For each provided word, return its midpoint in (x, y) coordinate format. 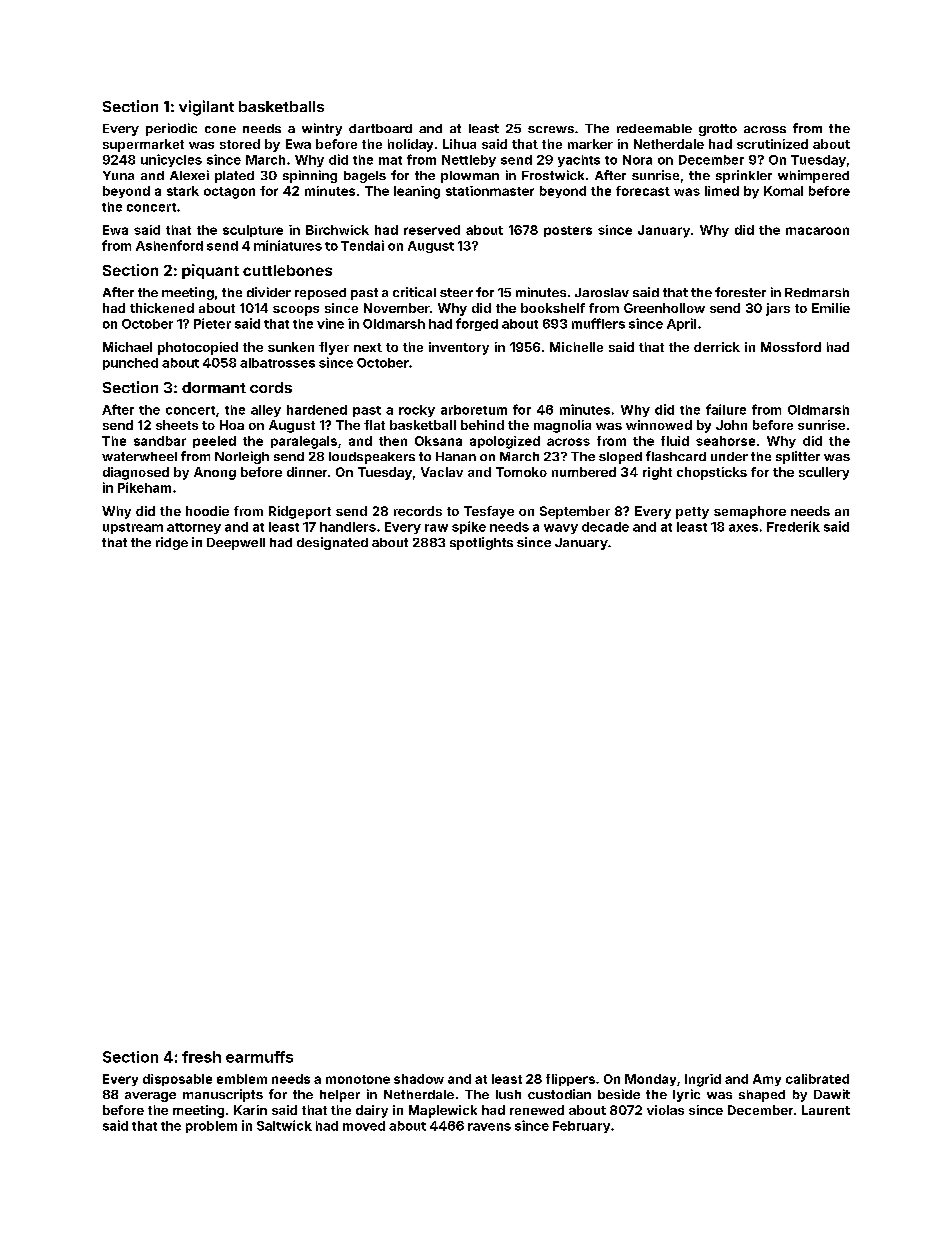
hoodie (207, 511)
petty (692, 513)
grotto (718, 130)
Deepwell (236, 544)
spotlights (481, 543)
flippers (570, 1080)
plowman (470, 177)
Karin (250, 1110)
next (368, 347)
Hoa (232, 425)
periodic (171, 129)
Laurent (826, 1110)
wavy (561, 529)
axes (743, 528)
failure (726, 409)
